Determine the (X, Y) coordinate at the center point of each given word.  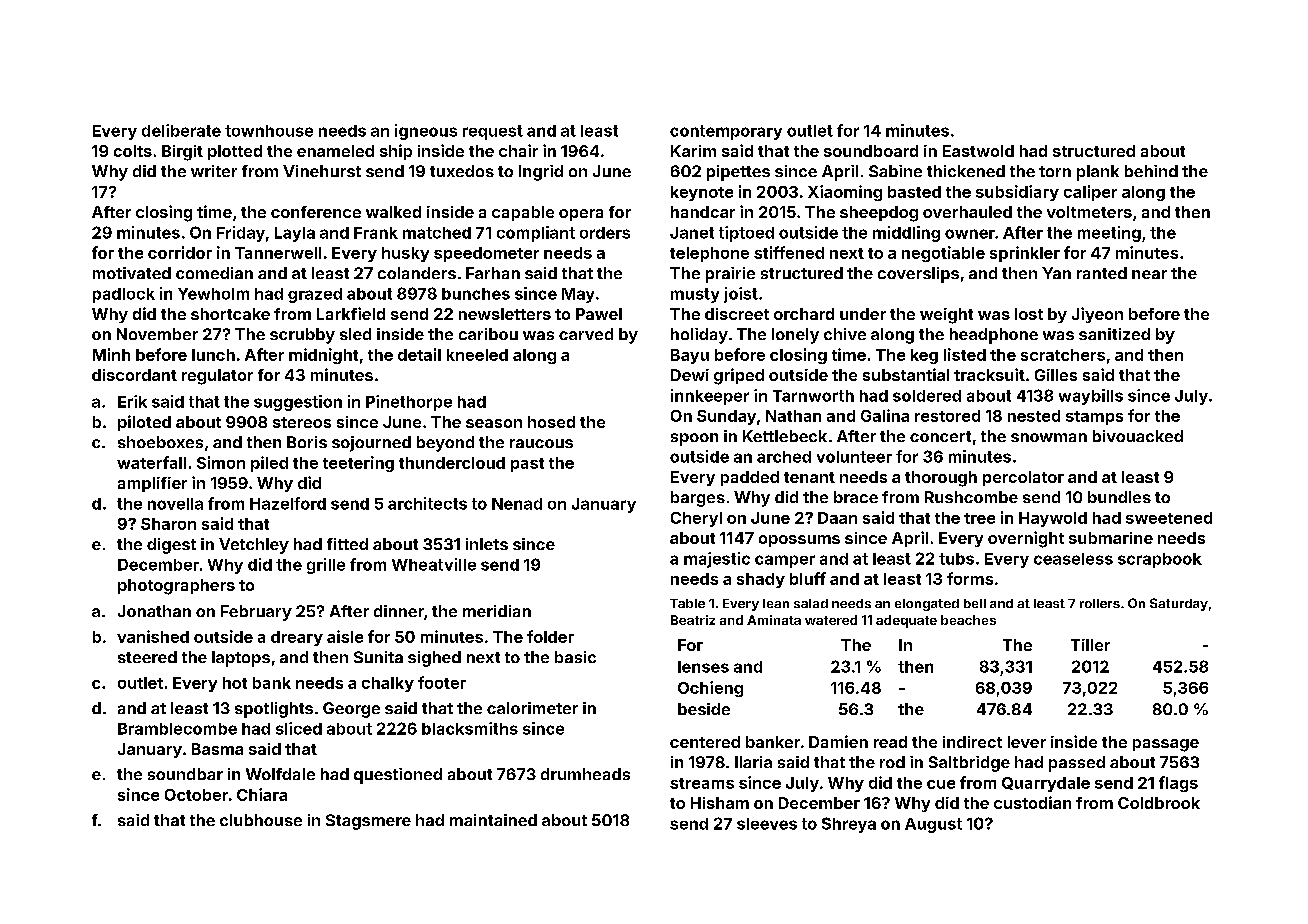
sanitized (1114, 334)
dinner (399, 611)
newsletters (505, 314)
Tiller (1090, 645)
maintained (493, 820)
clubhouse (261, 820)
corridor (180, 252)
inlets (487, 544)
